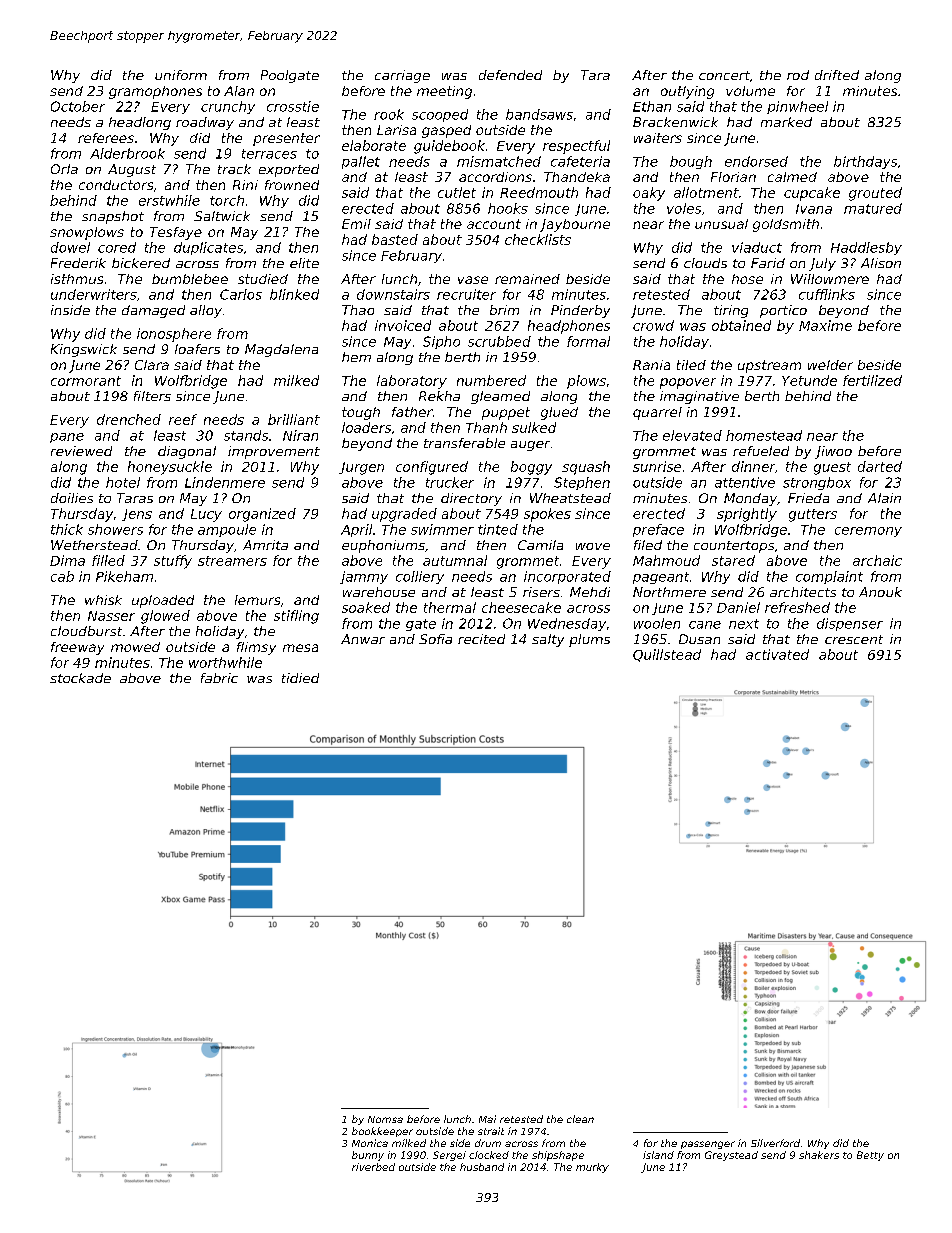 The image size is (952, 1233). I want to click on Nomsa, so click(385, 1119).
